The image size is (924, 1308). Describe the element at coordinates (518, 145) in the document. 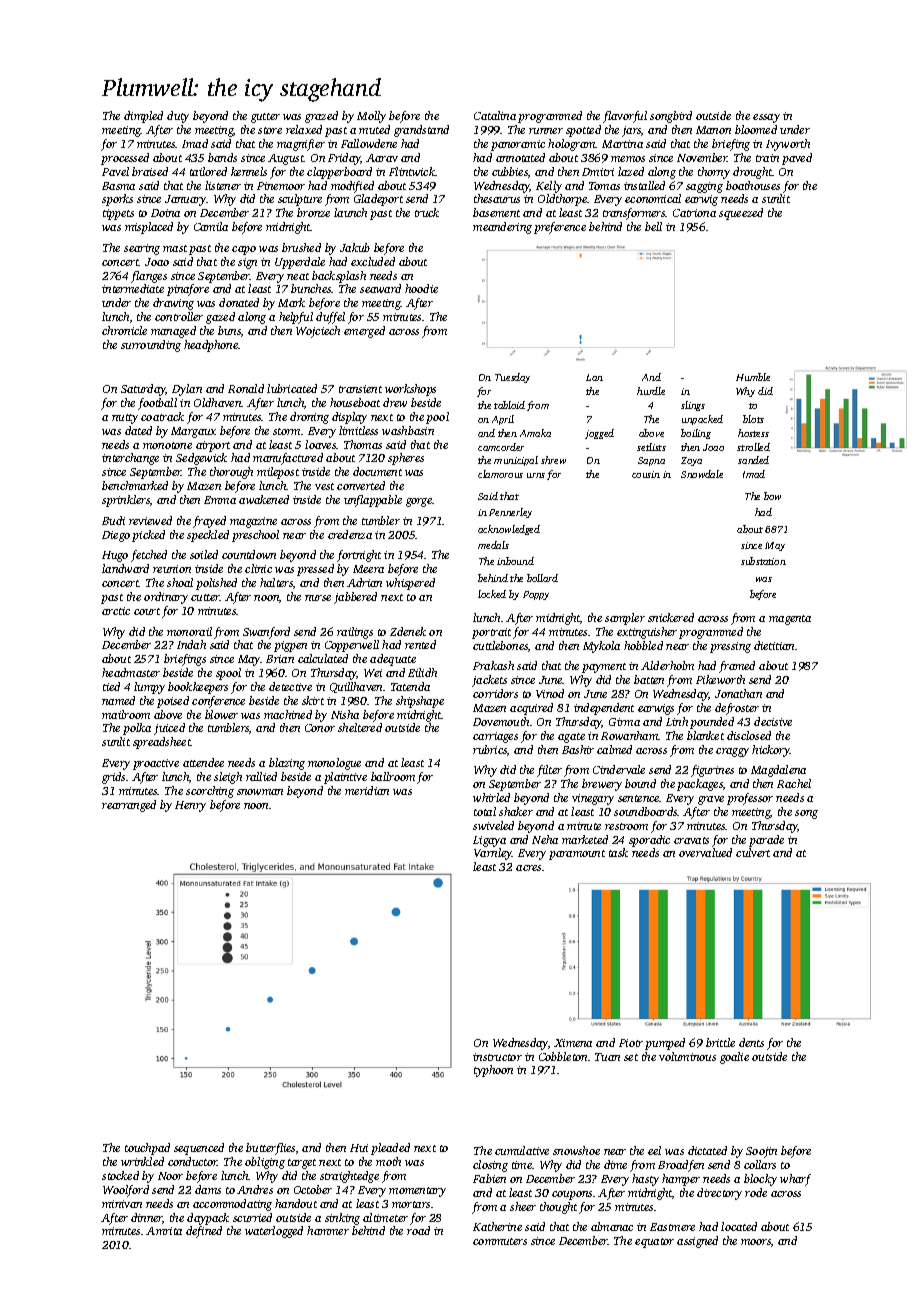

I see `panoramic` at that location.
